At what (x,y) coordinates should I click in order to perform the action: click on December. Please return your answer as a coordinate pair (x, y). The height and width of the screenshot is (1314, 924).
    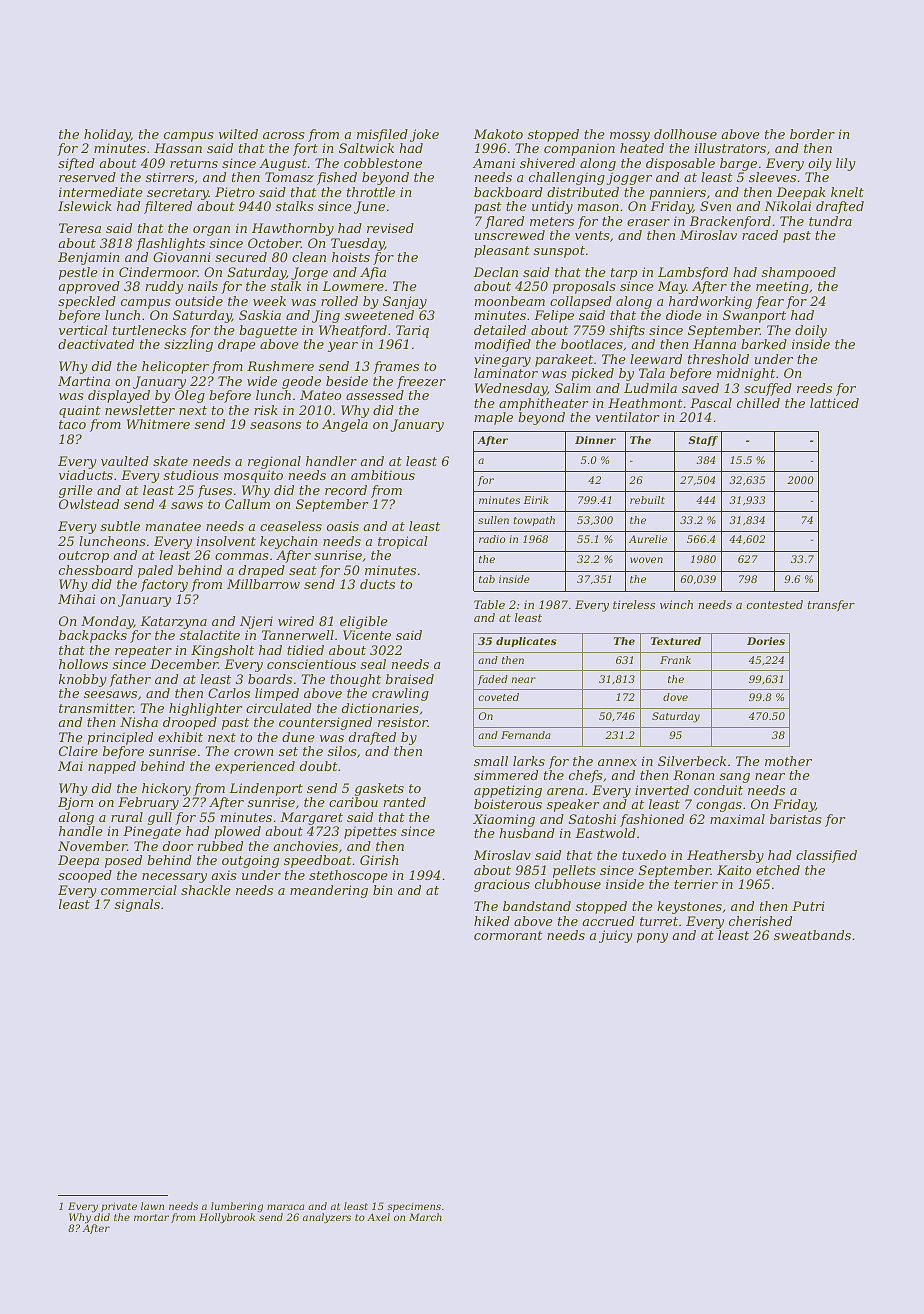
    Looking at the image, I should click on (184, 664).
